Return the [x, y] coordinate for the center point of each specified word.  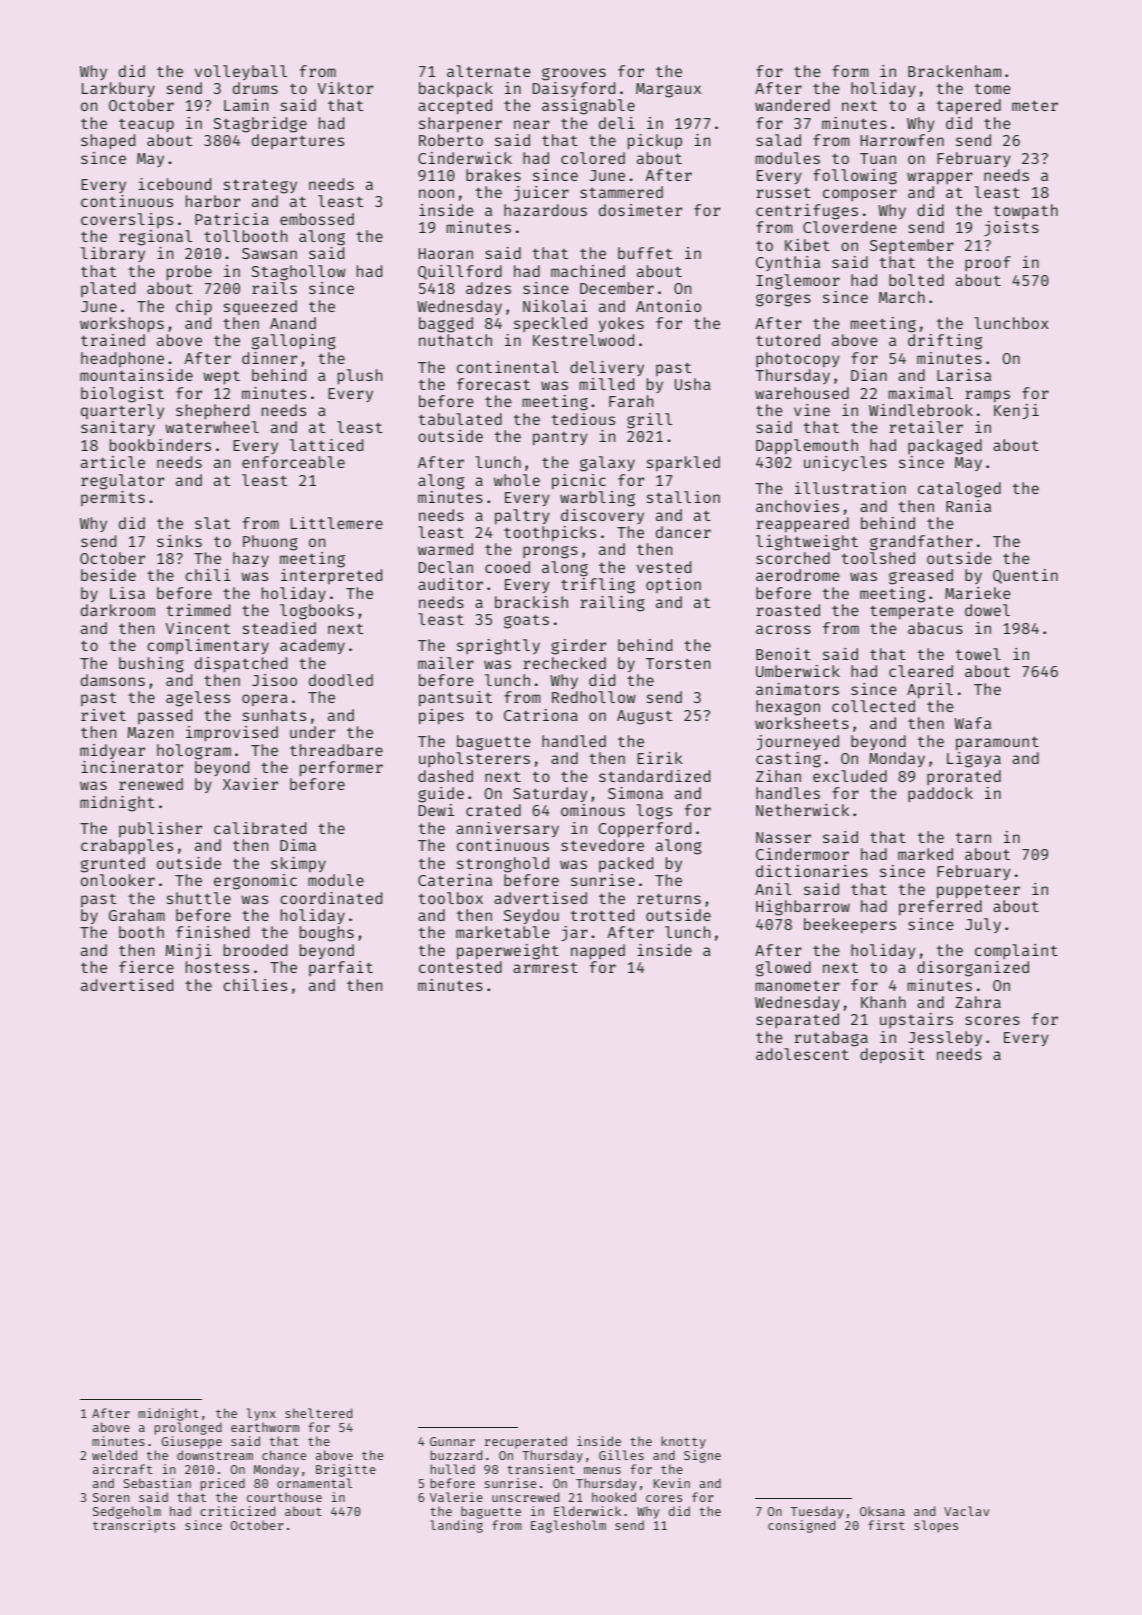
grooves [574, 74]
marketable [503, 932]
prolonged [188, 1428]
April [930, 691]
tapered [969, 107]
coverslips [127, 220]
